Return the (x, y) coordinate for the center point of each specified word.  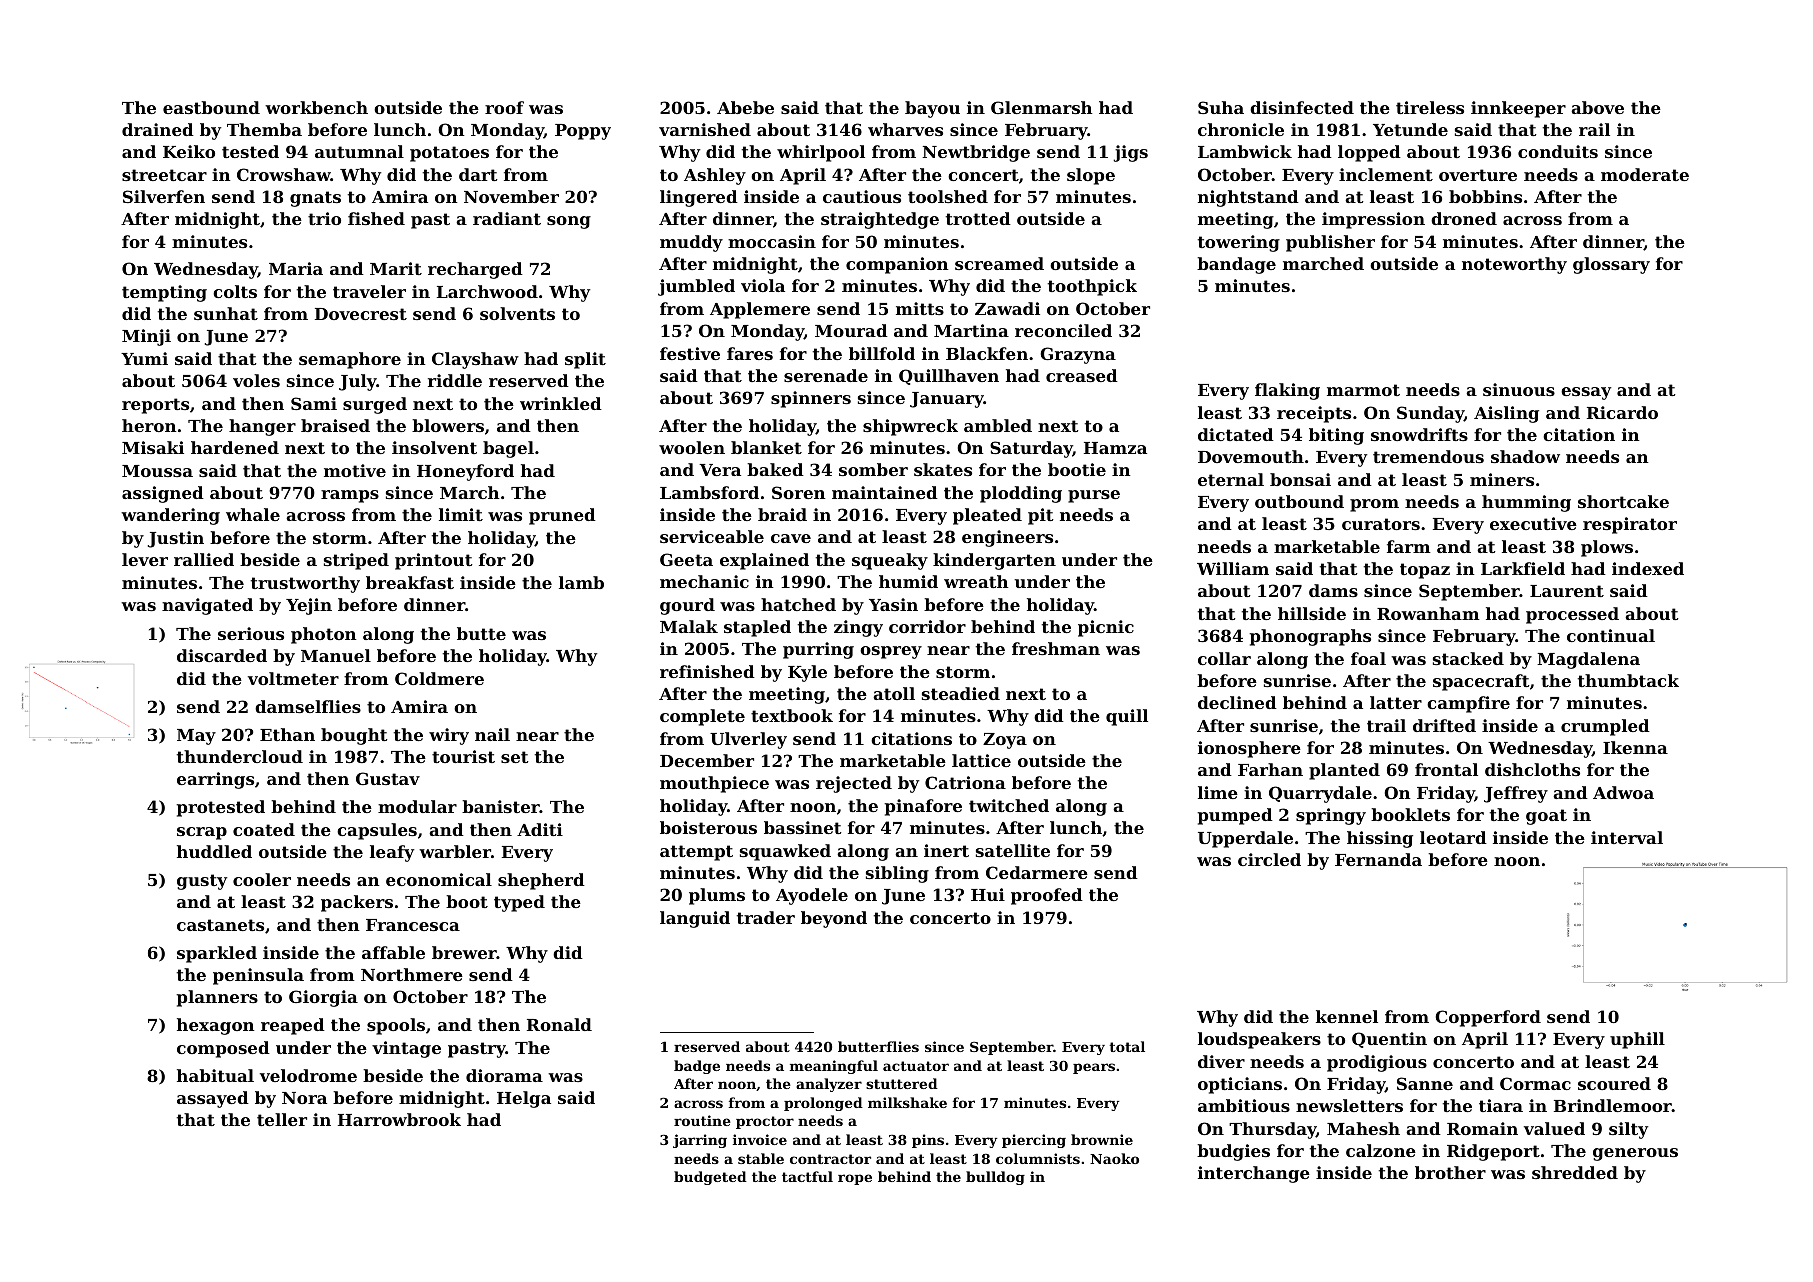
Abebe (745, 107)
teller (282, 1119)
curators (1381, 524)
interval (1627, 837)
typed (519, 903)
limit (461, 514)
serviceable (712, 536)
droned (1464, 218)
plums (717, 896)
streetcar (164, 175)
